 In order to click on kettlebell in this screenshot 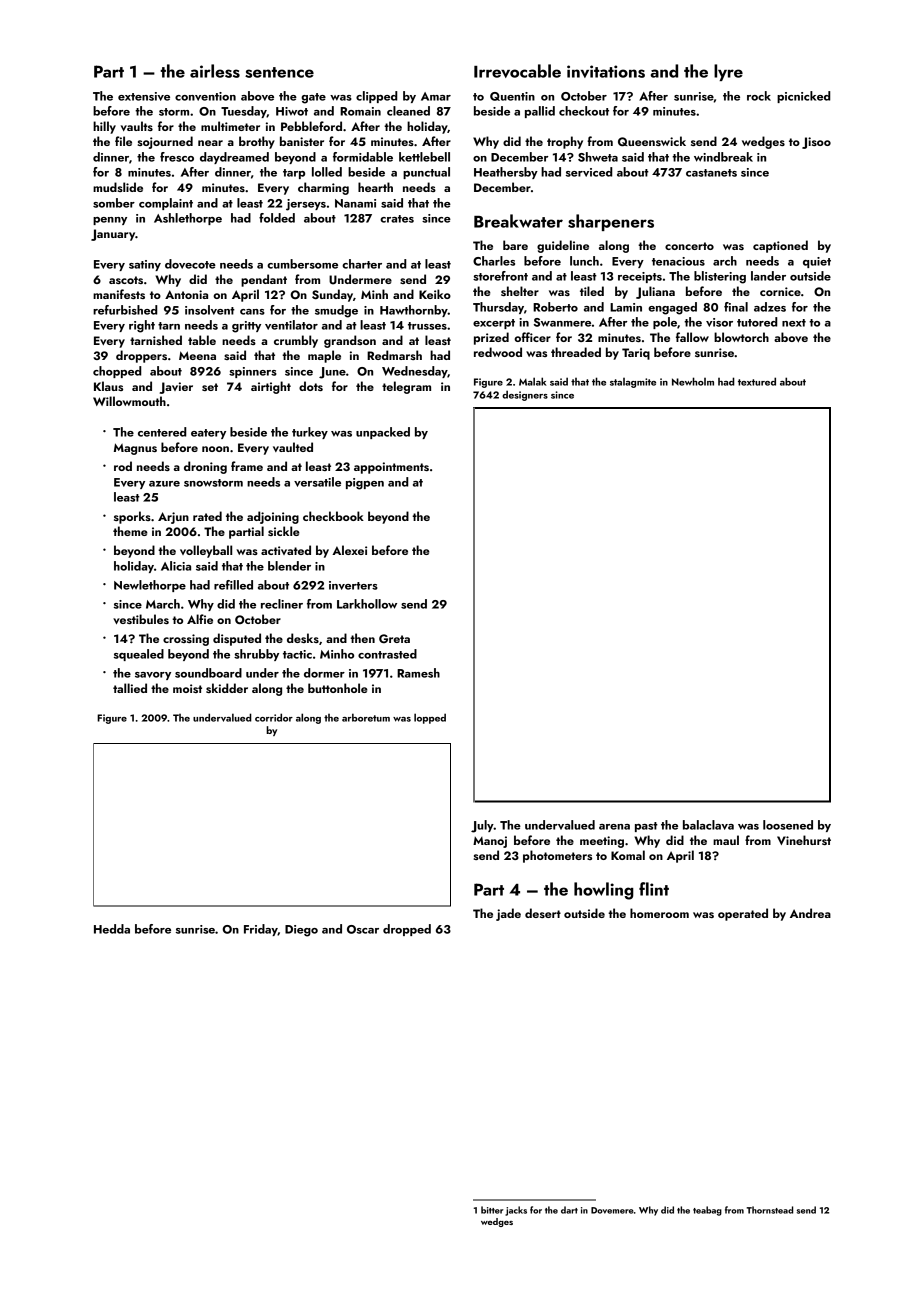, I will do `click(424, 157)`.
